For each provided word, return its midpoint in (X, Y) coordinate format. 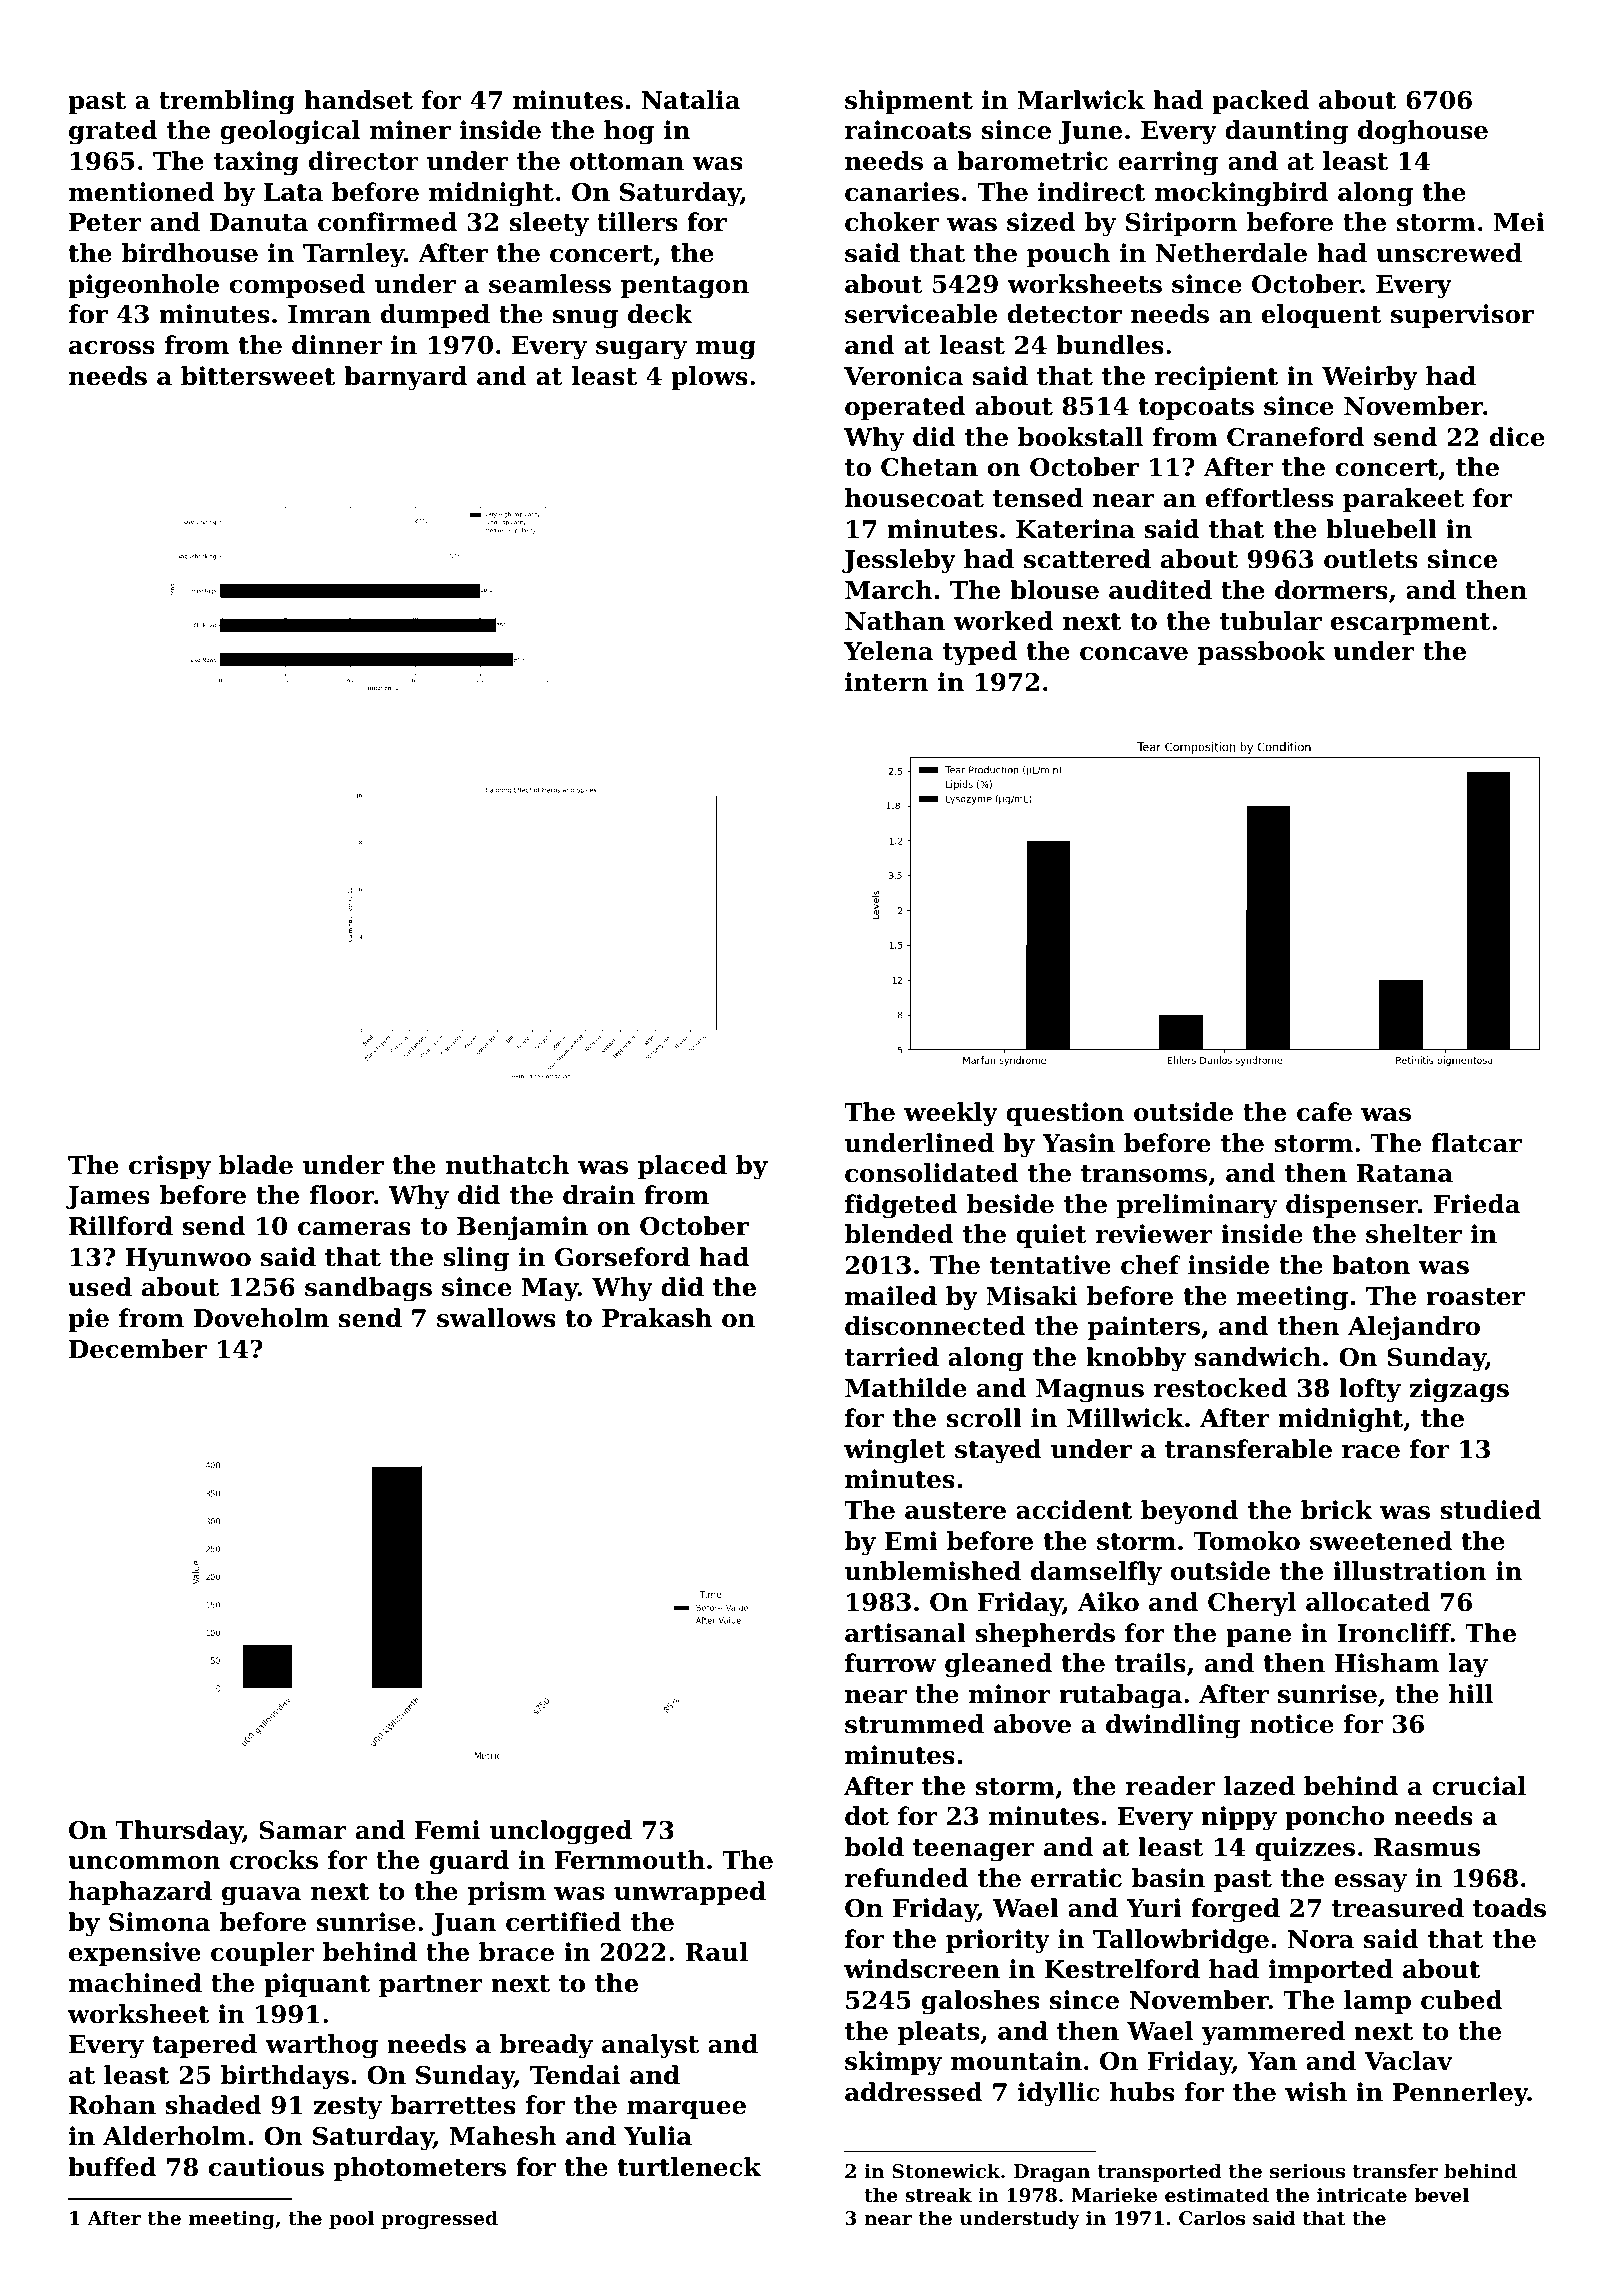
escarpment (1411, 624)
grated (113, 132)
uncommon (144, 1863)
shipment (909, 102)
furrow (890, 1663)
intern (887, 682)
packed (1260, 102)
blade (256, 1165)
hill (1471, 1693)
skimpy (893, 2063)
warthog (322, 2046)
